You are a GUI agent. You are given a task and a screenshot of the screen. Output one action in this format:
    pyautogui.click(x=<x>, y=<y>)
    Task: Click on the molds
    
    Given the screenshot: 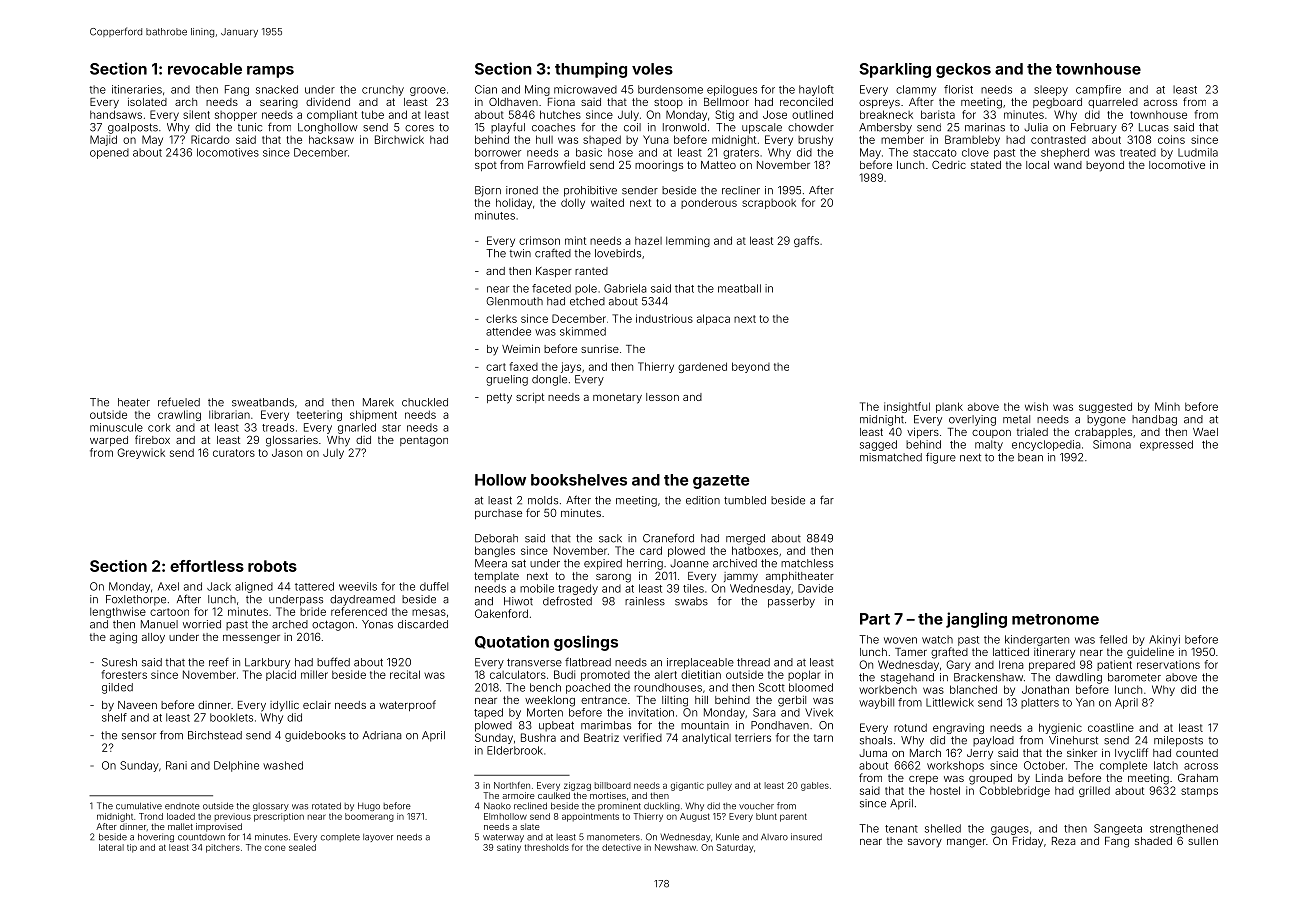 What is the action you would take?
    pyautogui.click(x=543, y=500)
